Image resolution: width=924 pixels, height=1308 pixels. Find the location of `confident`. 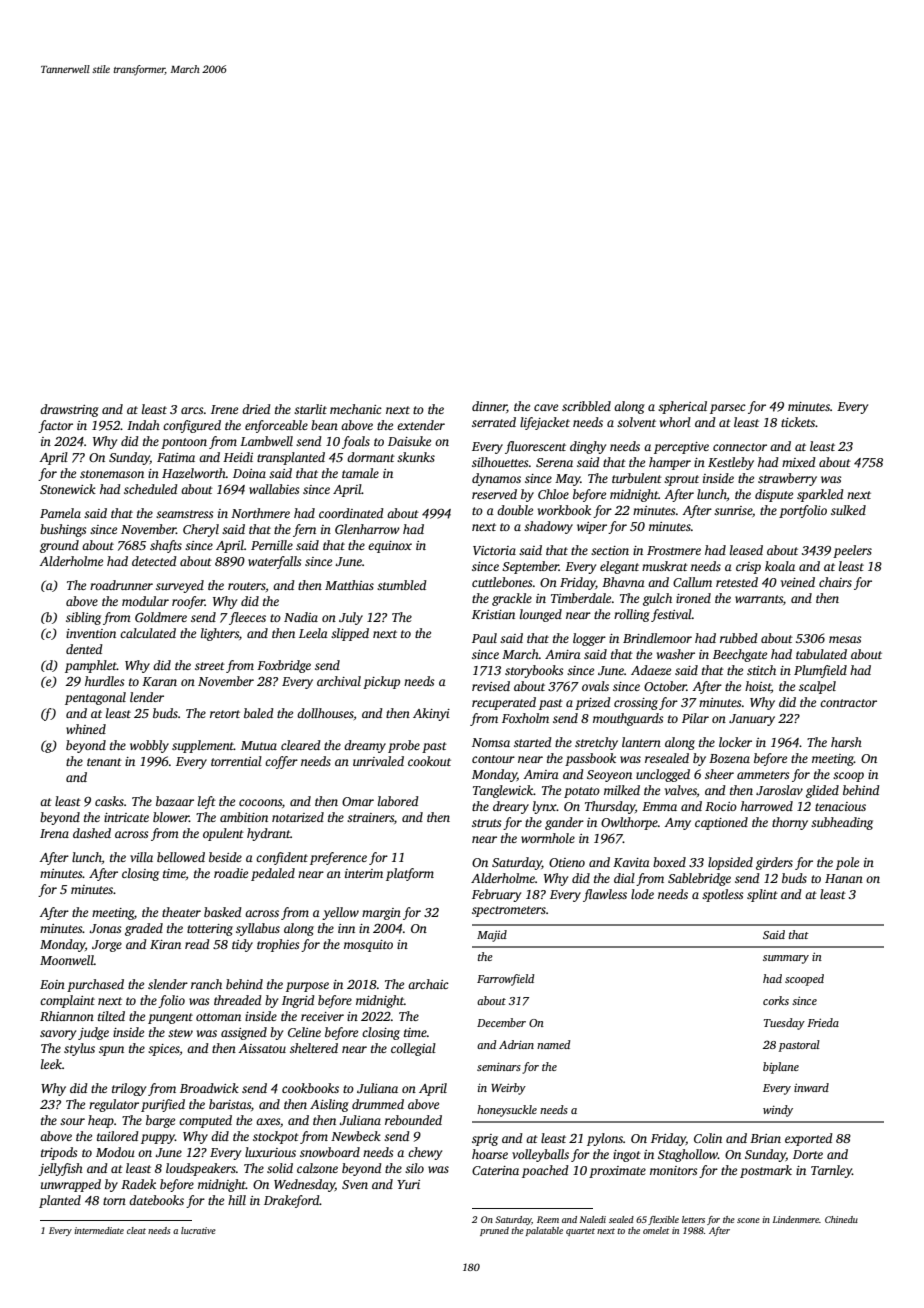

confident is located at coordinates (282, 858).
